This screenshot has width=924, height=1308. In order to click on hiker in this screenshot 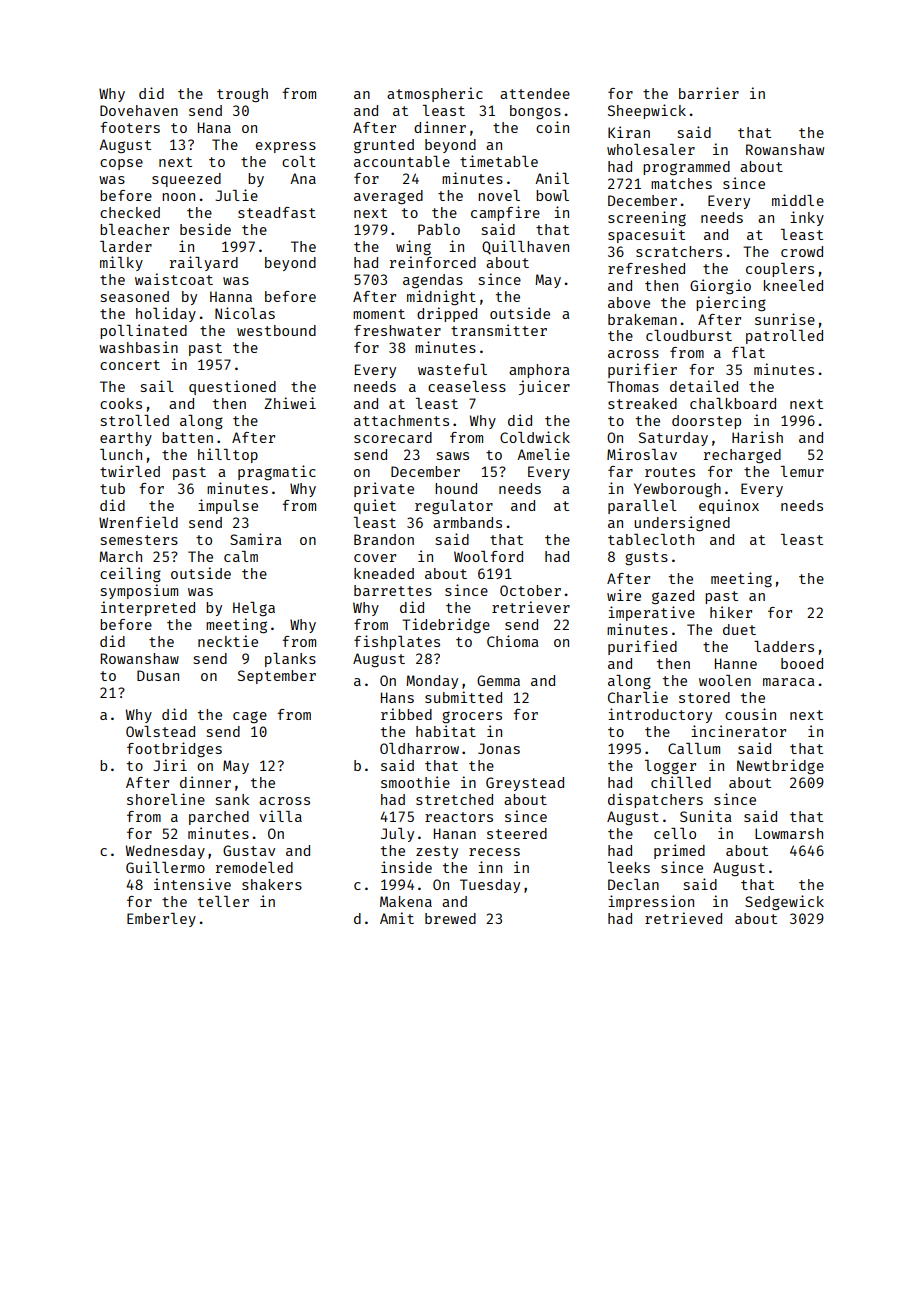, I will do `click(731, 612)`.
